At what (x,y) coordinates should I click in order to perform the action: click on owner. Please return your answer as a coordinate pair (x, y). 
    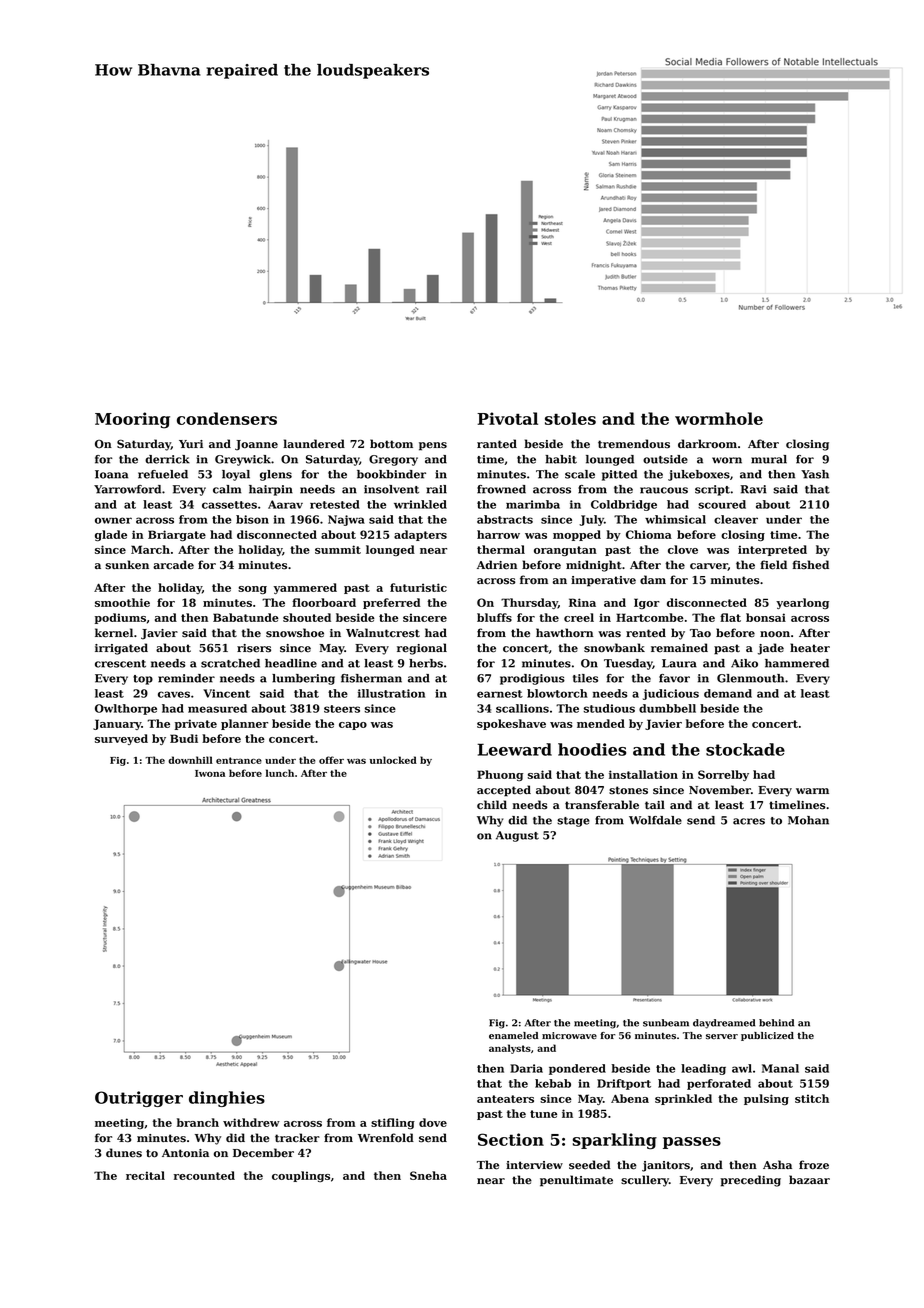
    Looking at the image, I should click on (113, 520).
